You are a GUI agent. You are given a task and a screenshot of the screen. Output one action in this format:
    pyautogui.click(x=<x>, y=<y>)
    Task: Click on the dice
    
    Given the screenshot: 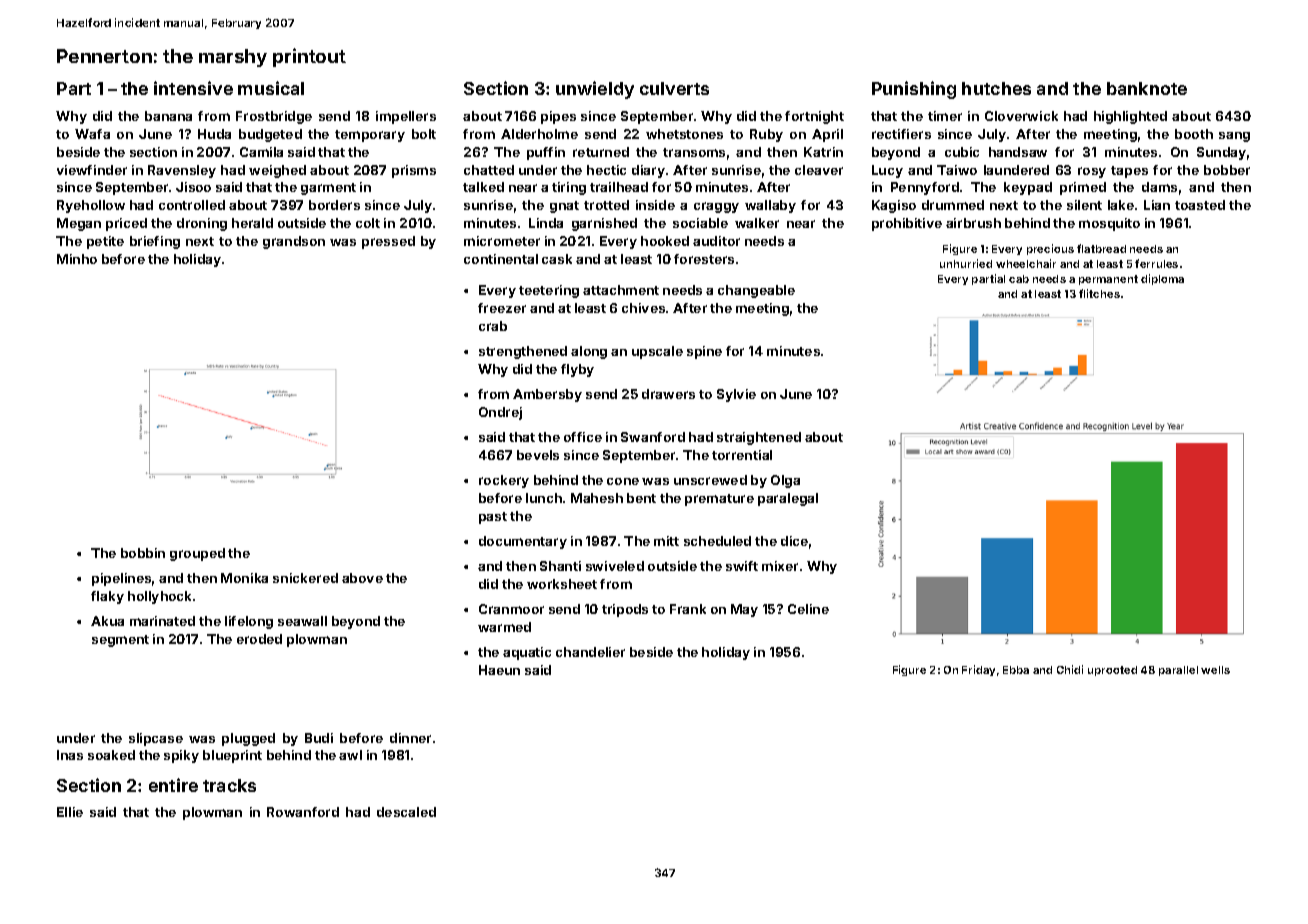 What is the action you would take?
    pyautogui.click(x=794, y=541)
